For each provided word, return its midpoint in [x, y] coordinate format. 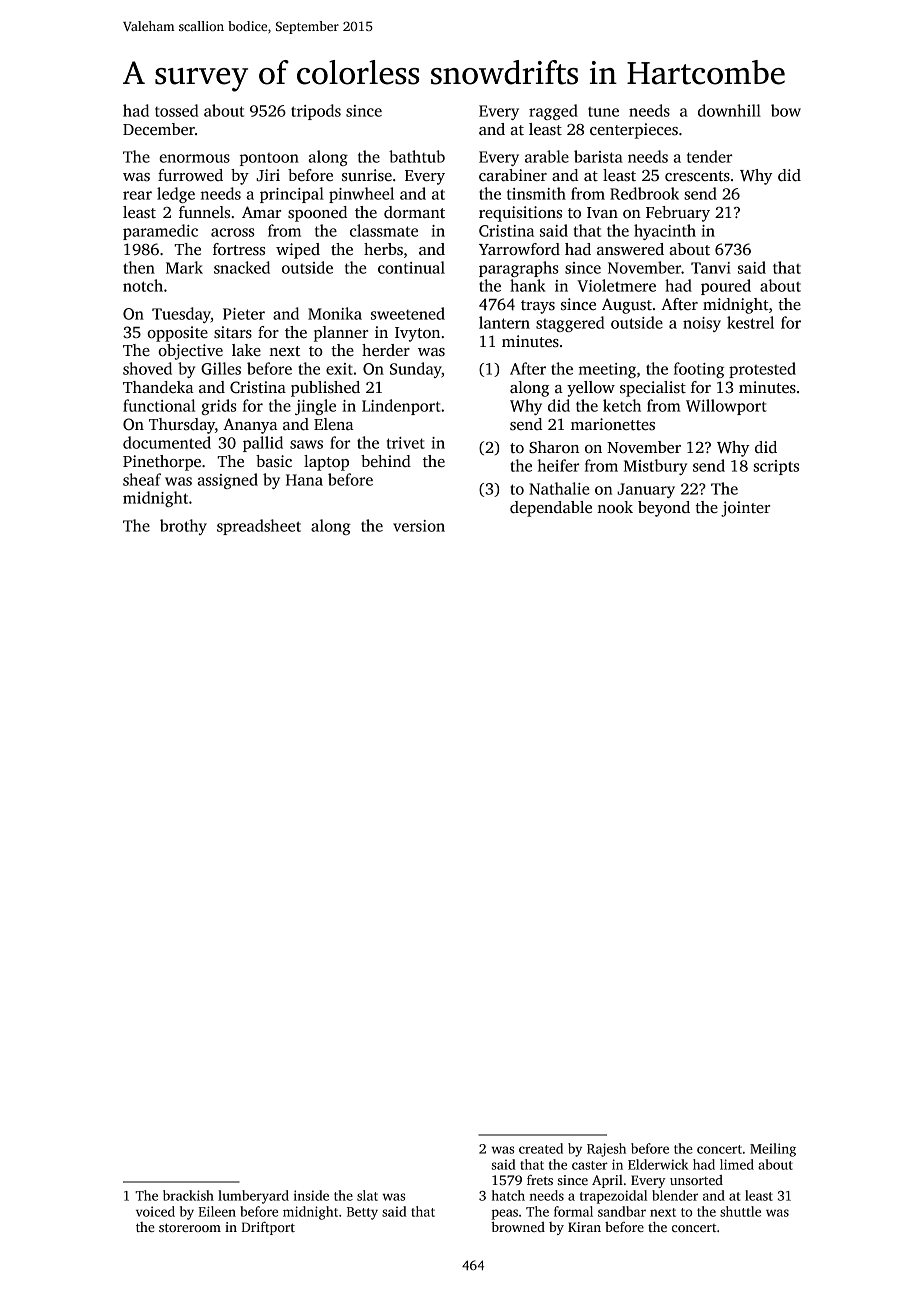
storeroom [190, 1227]
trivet [406, 443]
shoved [147, 368]
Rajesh [606, 1150]
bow [786, 110]
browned [518, 1227]
